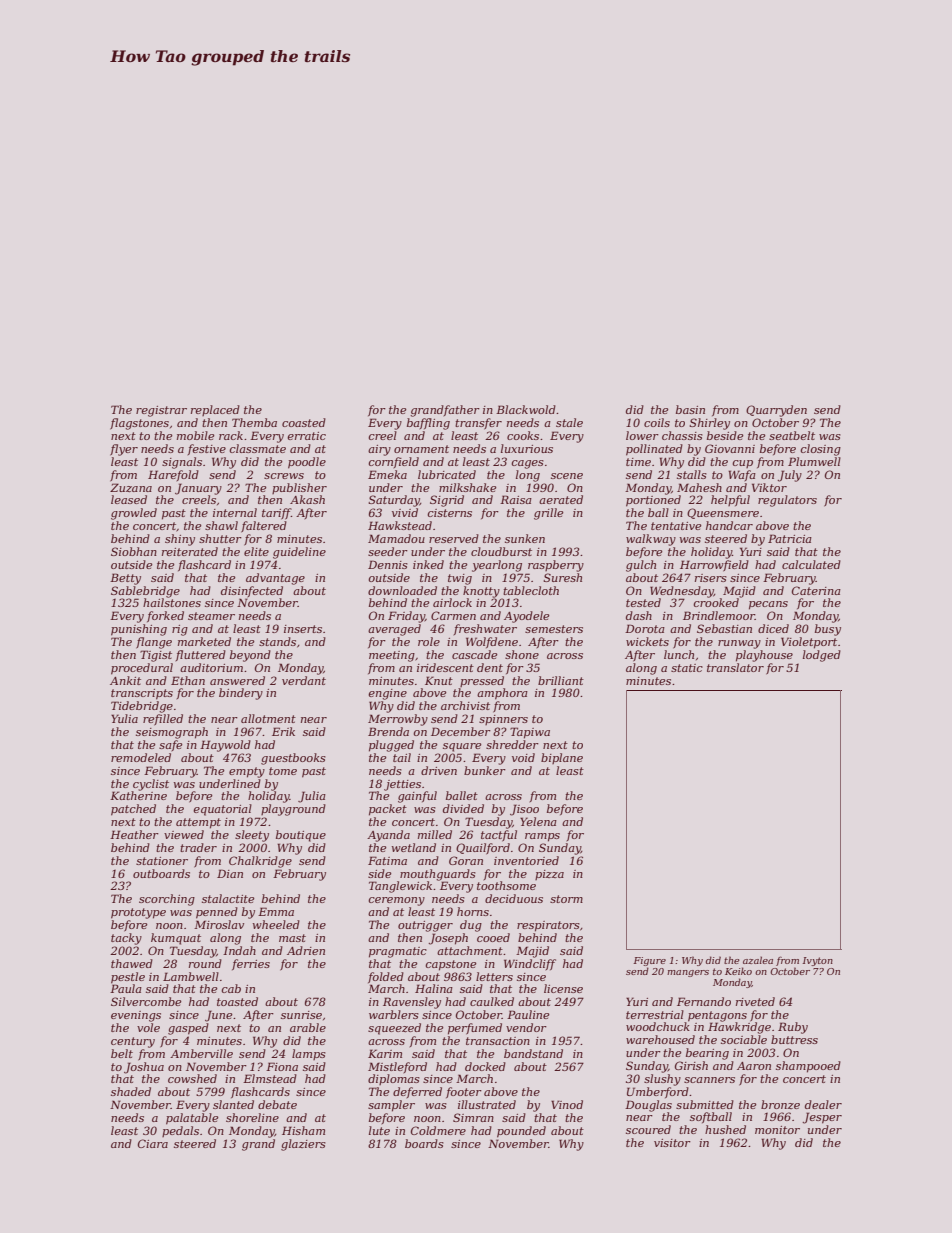 The image size is (952, 1233). I want to click on Haywold, so click(225, 746).
